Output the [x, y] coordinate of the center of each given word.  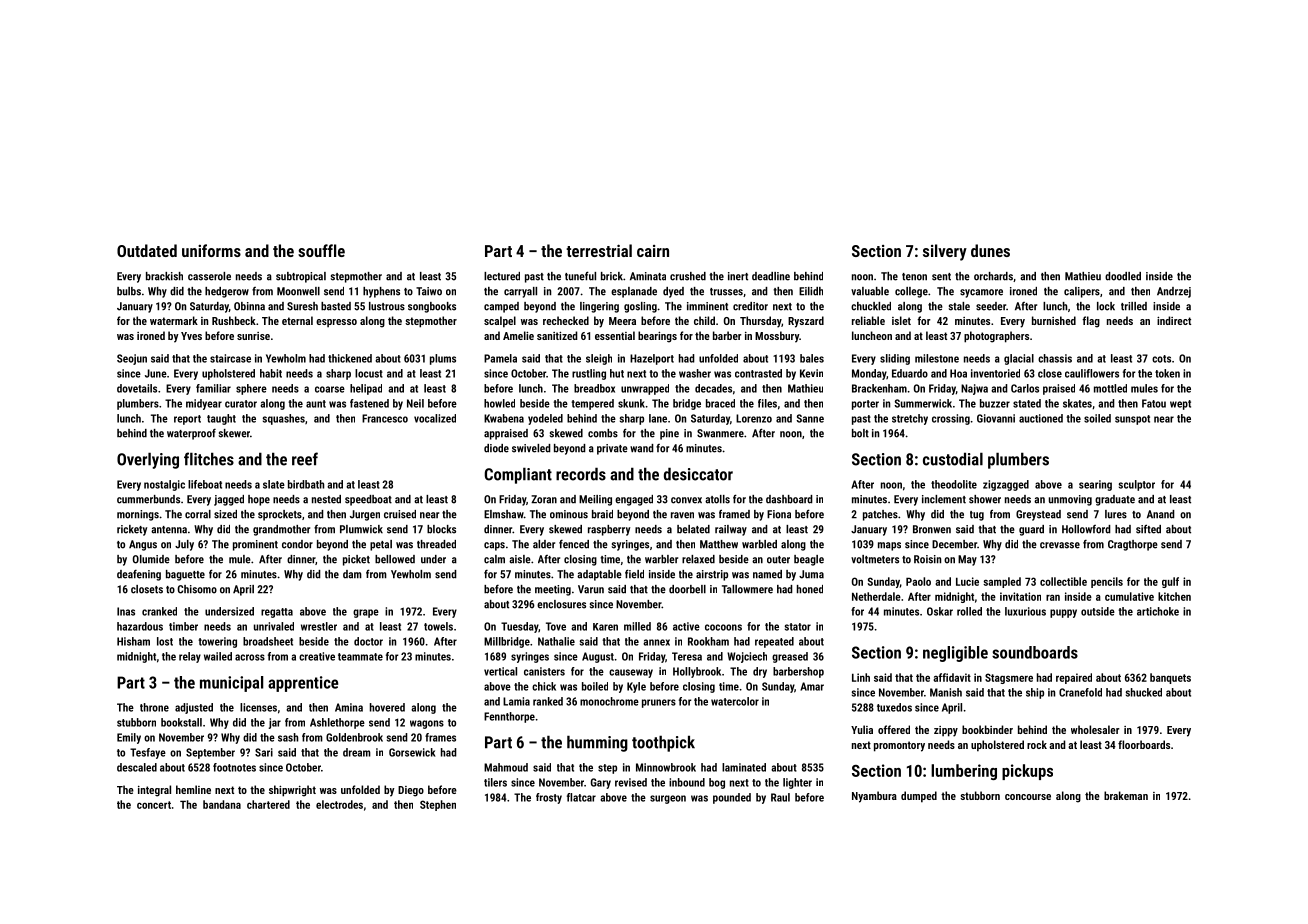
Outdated [147, 250]
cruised [400, 514]
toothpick [663, 743]
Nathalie [556, 641]
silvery [945, 252]
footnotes [234, 767]
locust [369, 373]
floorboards [1144, 744]
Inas [126, 611]
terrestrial [599, 250]
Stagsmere [1009, 678]
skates [1077, 403]
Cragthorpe [1133, 545]
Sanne [810, 418]
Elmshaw [504, 514]
